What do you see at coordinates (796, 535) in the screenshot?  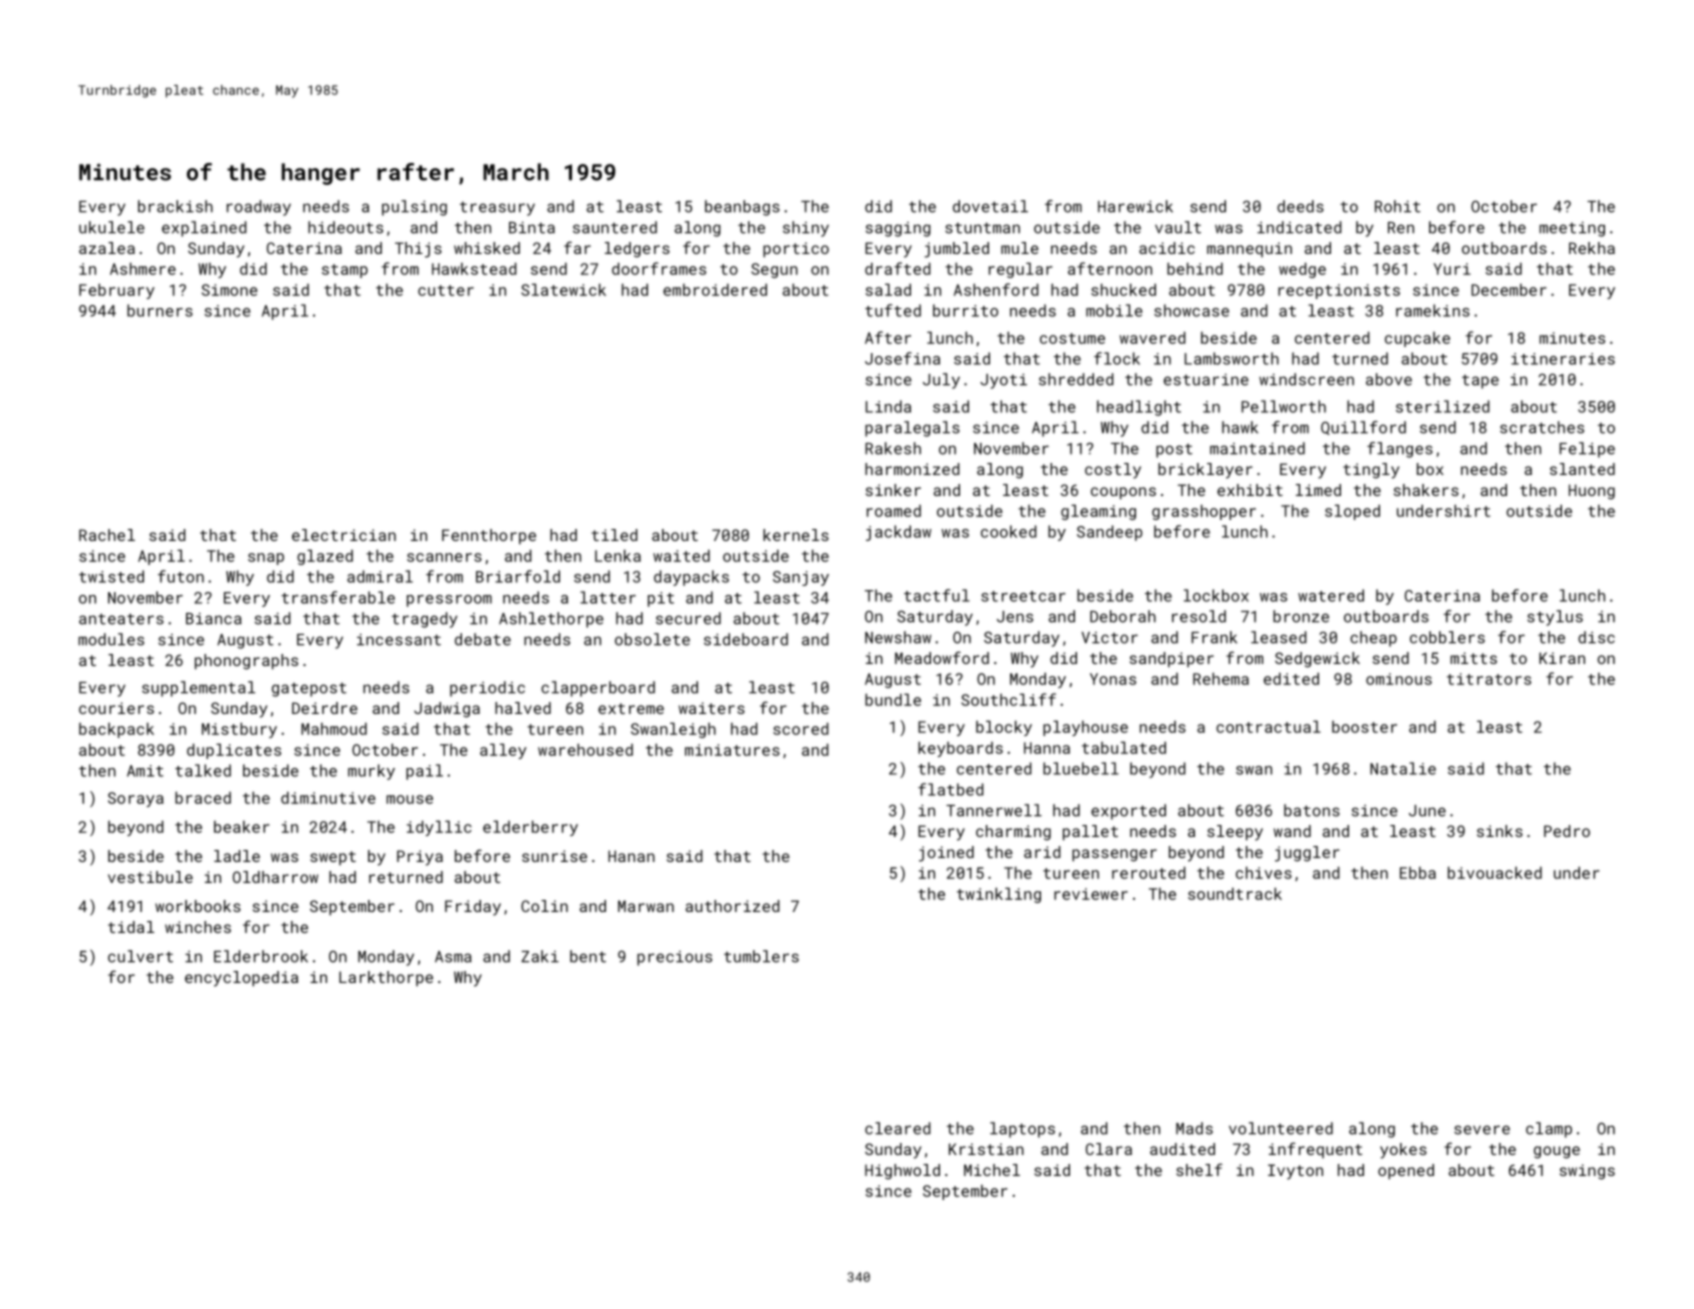 I see `kernels` at bounding box center [796, 535].
